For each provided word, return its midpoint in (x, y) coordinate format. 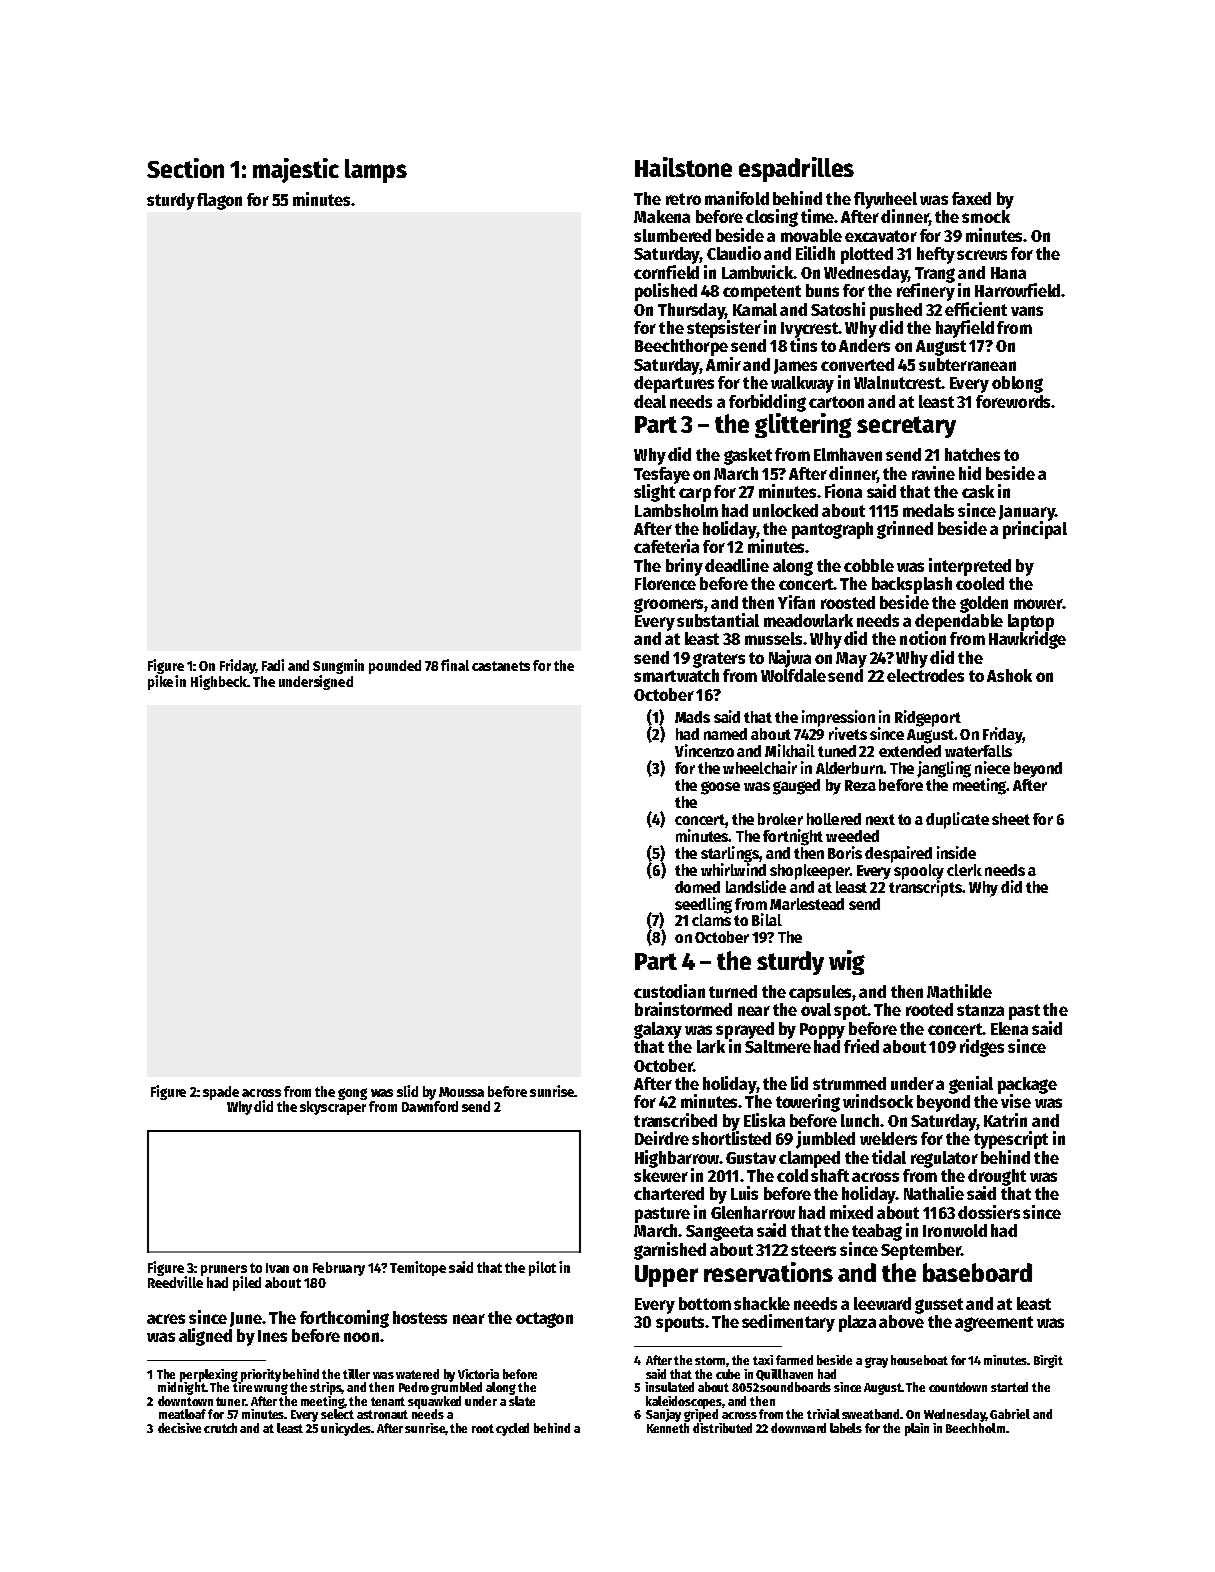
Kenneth (668, 1428)
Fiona (843, 491)
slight (654, 493)
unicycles (346, 1429)
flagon (219, 201)
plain (917, 1429)
